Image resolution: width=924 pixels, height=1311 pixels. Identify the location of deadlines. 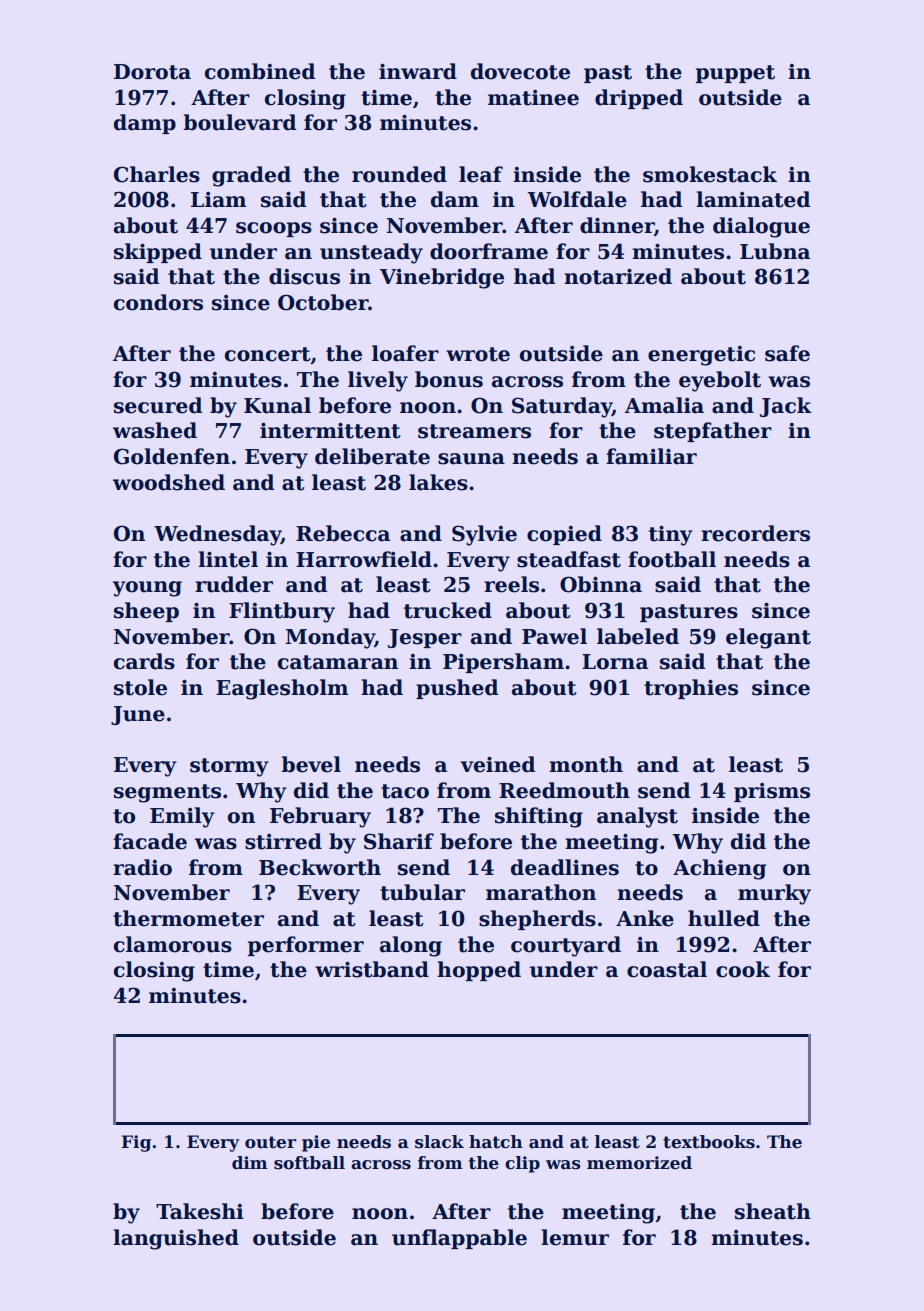
(565, 867).
